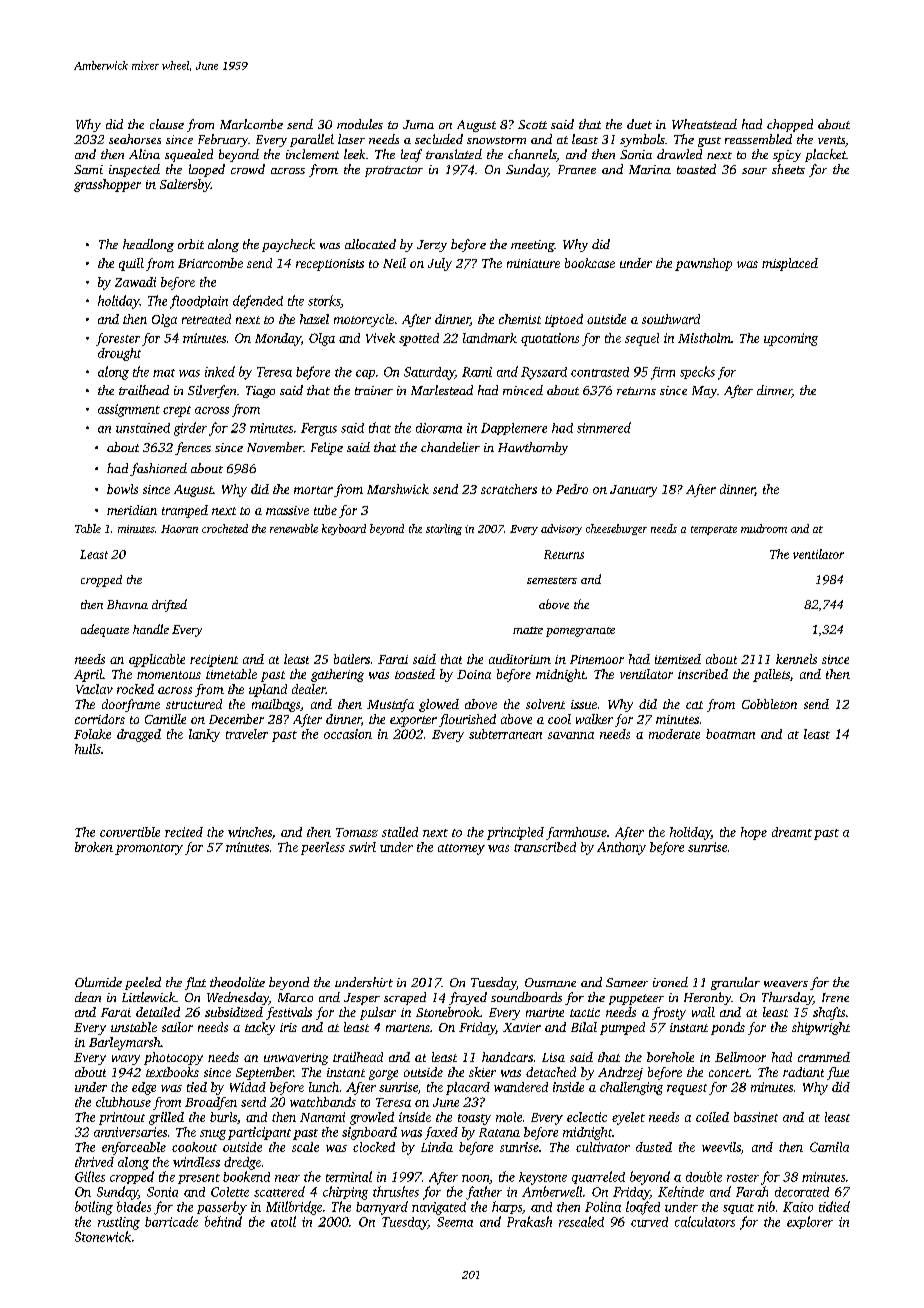 The height and width of the screenshot is (1308, 924). I want to click on Wheatstead, so click(704, 124).
